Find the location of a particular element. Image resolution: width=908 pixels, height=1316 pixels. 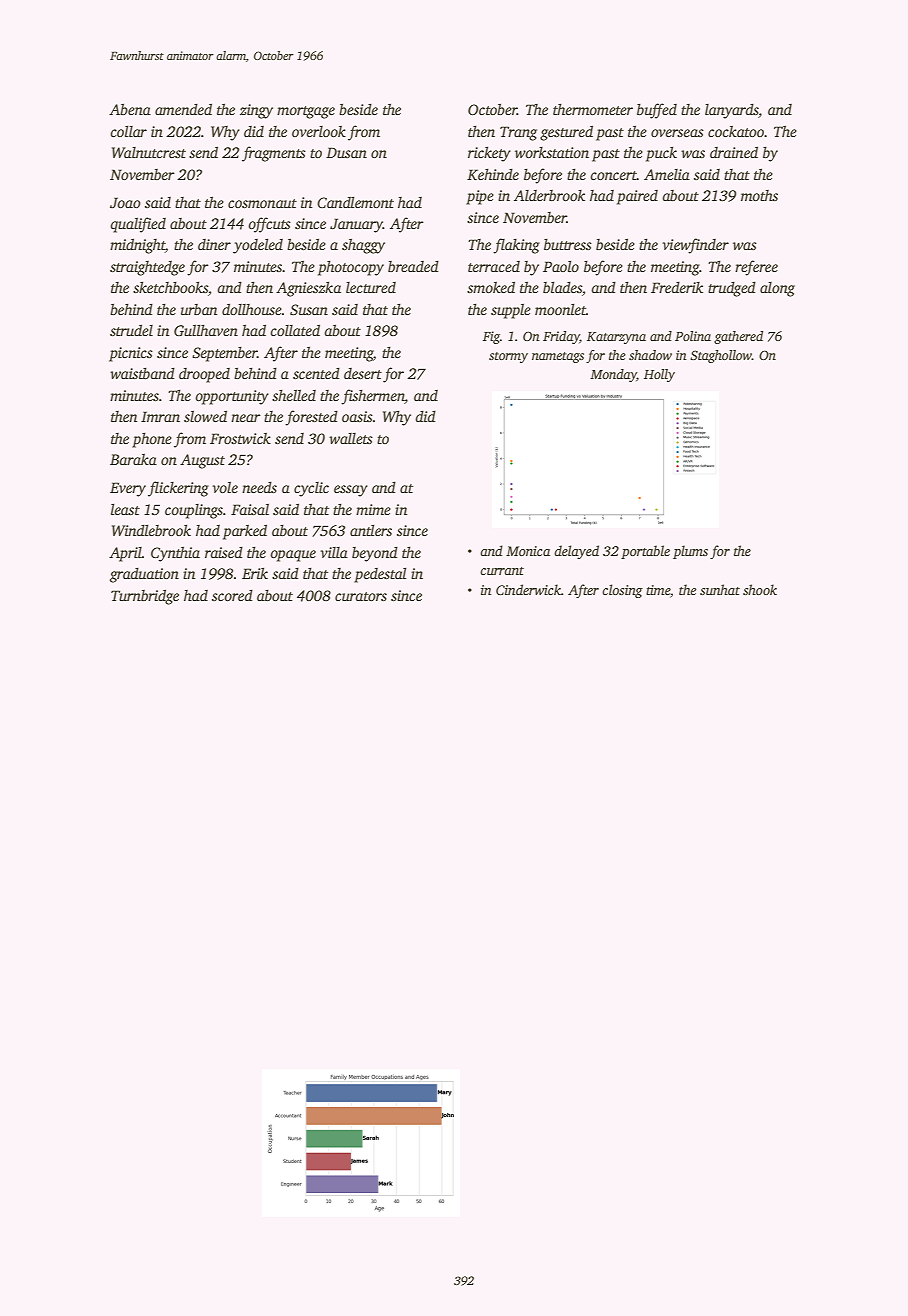

needs is located at coordinates (259, 487).
